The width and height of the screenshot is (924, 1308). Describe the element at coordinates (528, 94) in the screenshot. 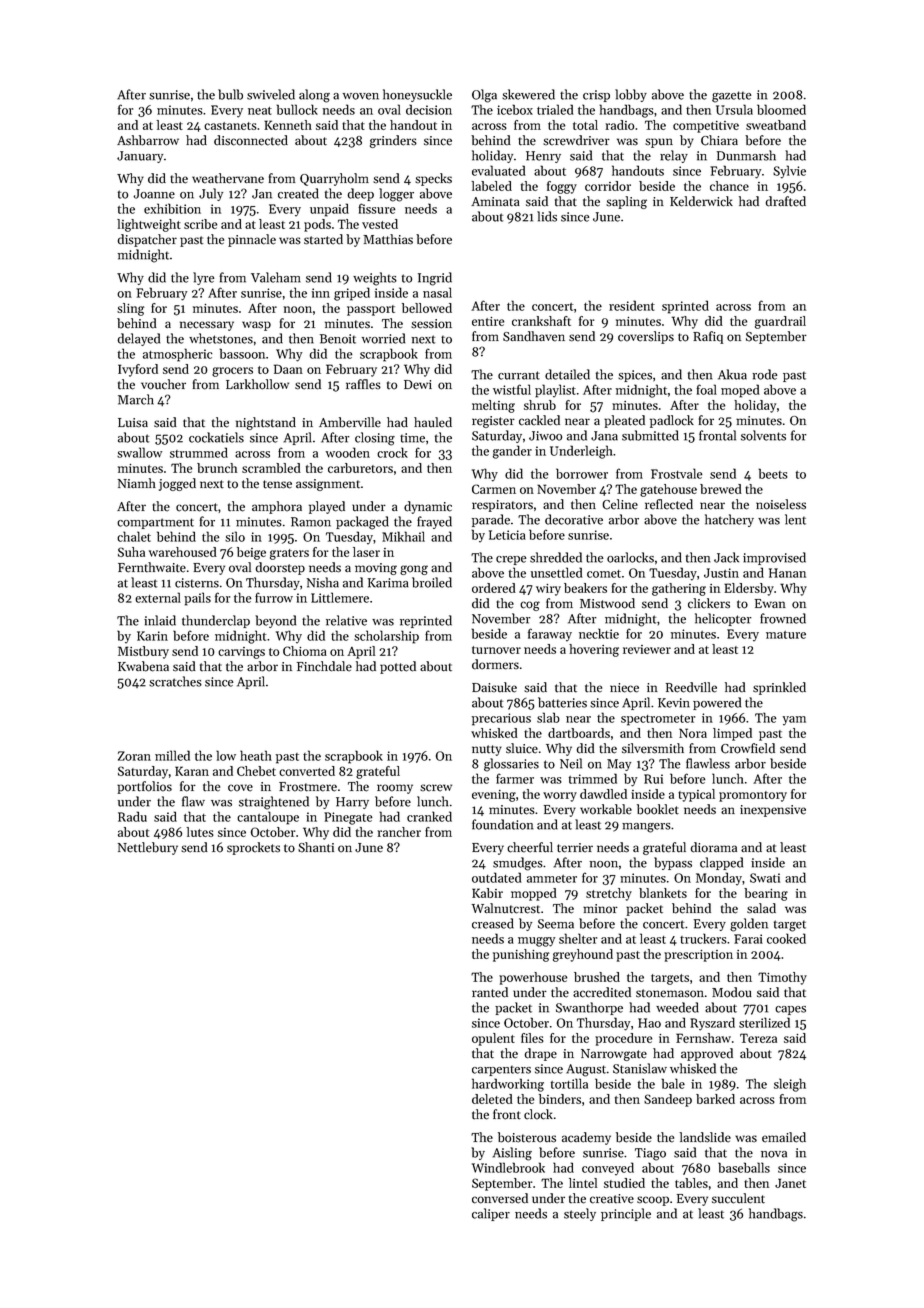

I see `skewered` at that location.
